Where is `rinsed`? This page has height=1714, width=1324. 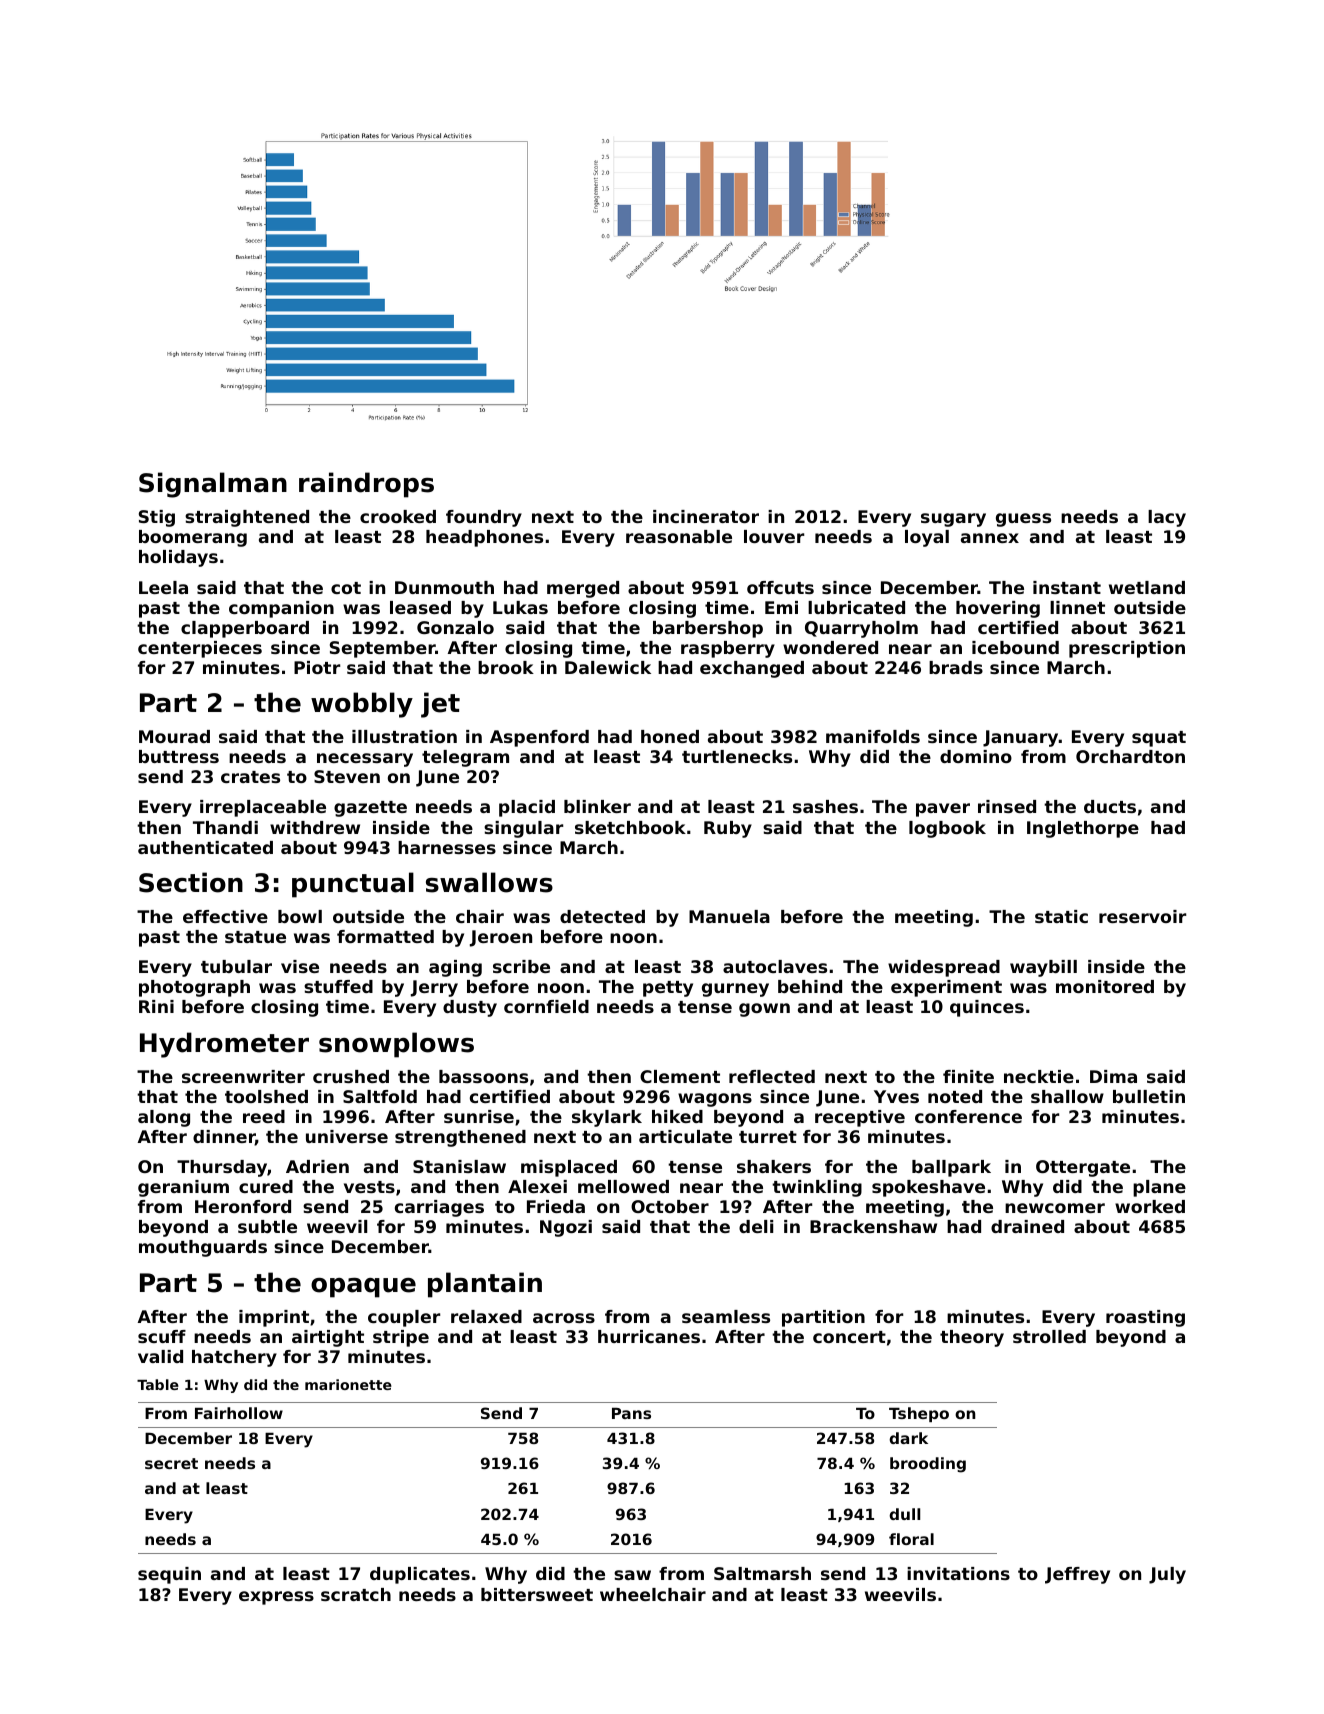
rinsed is located at coordinates (1007, 806).
